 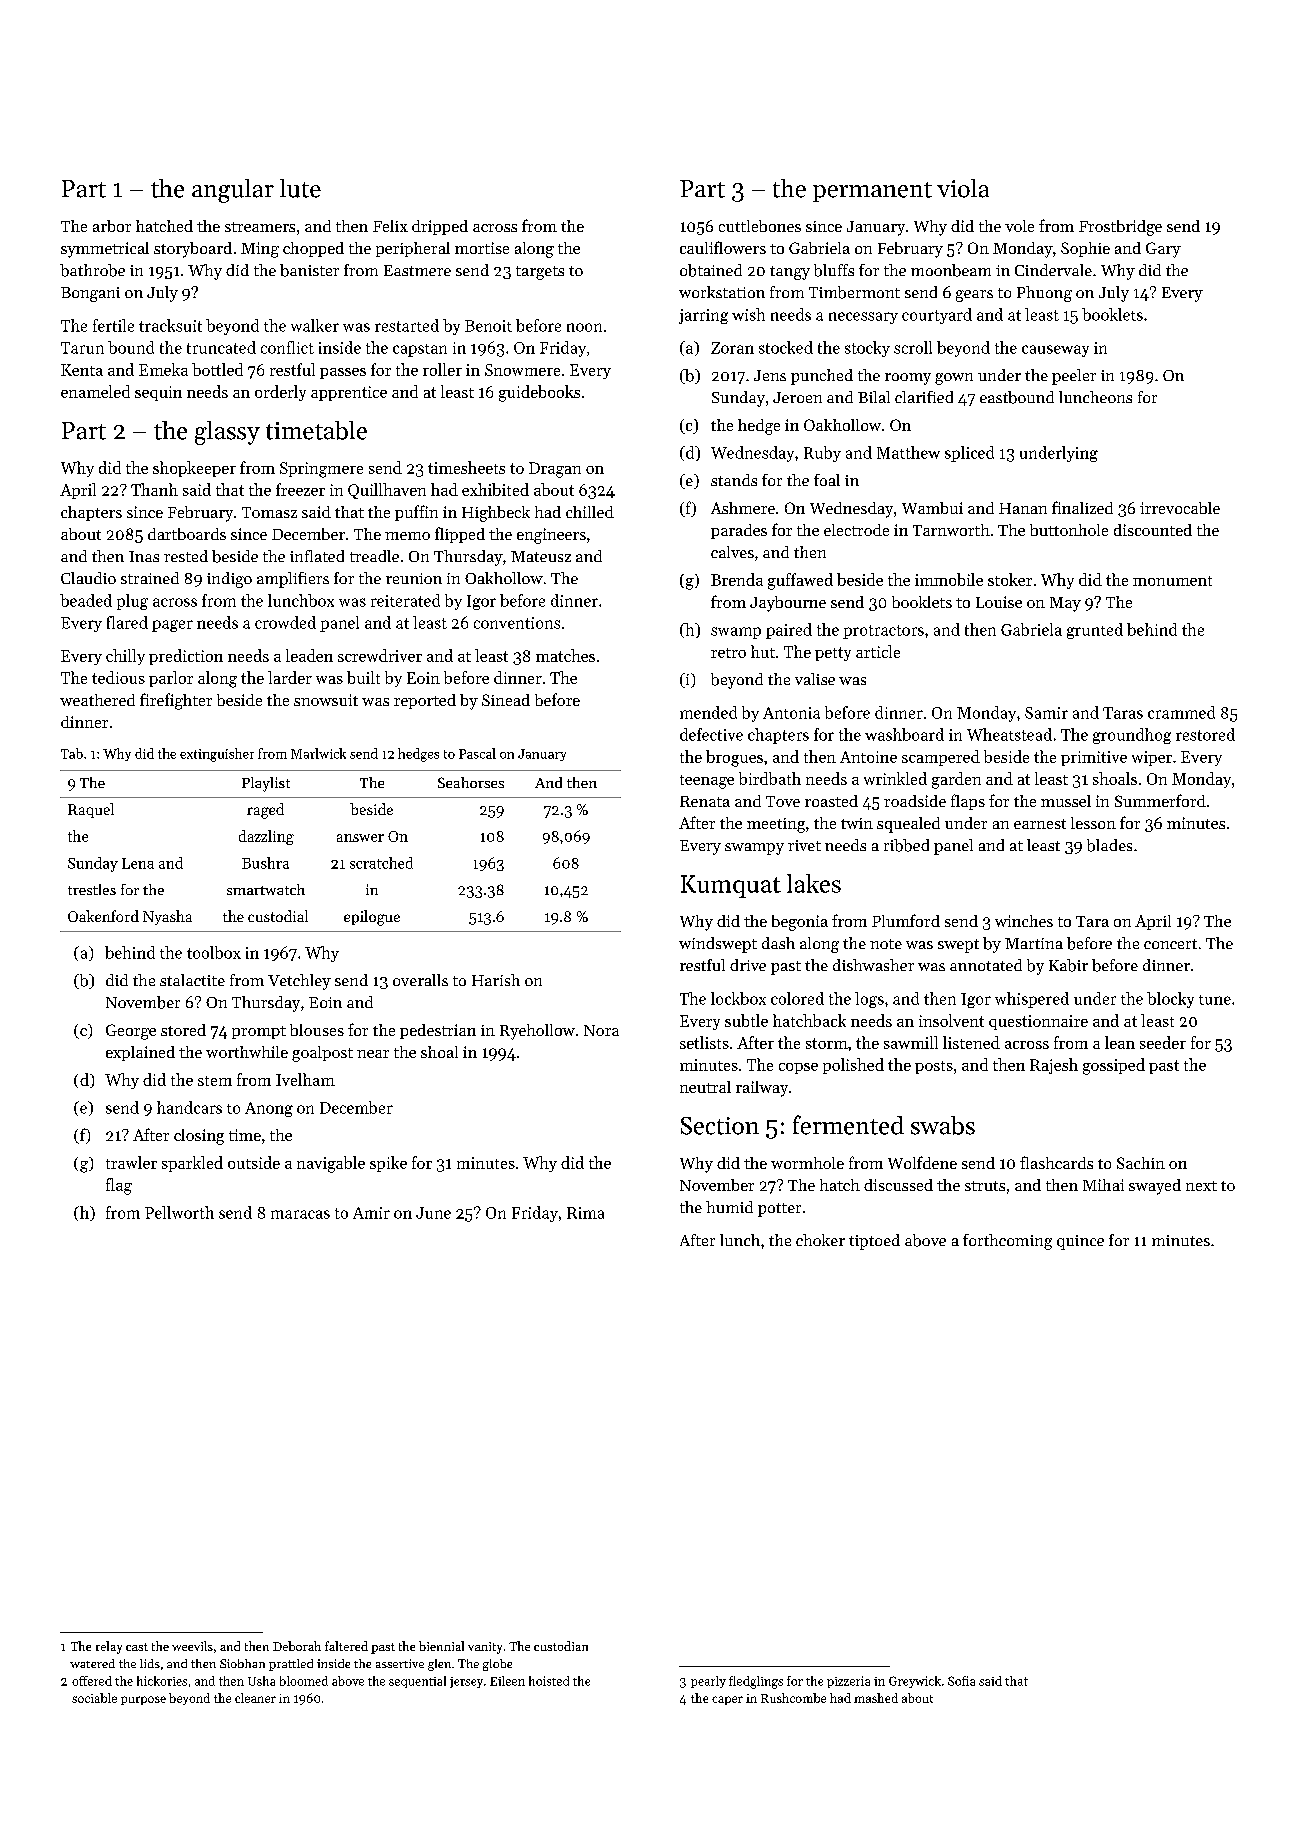 I want to click on angular, so click(x=233, y=191).
